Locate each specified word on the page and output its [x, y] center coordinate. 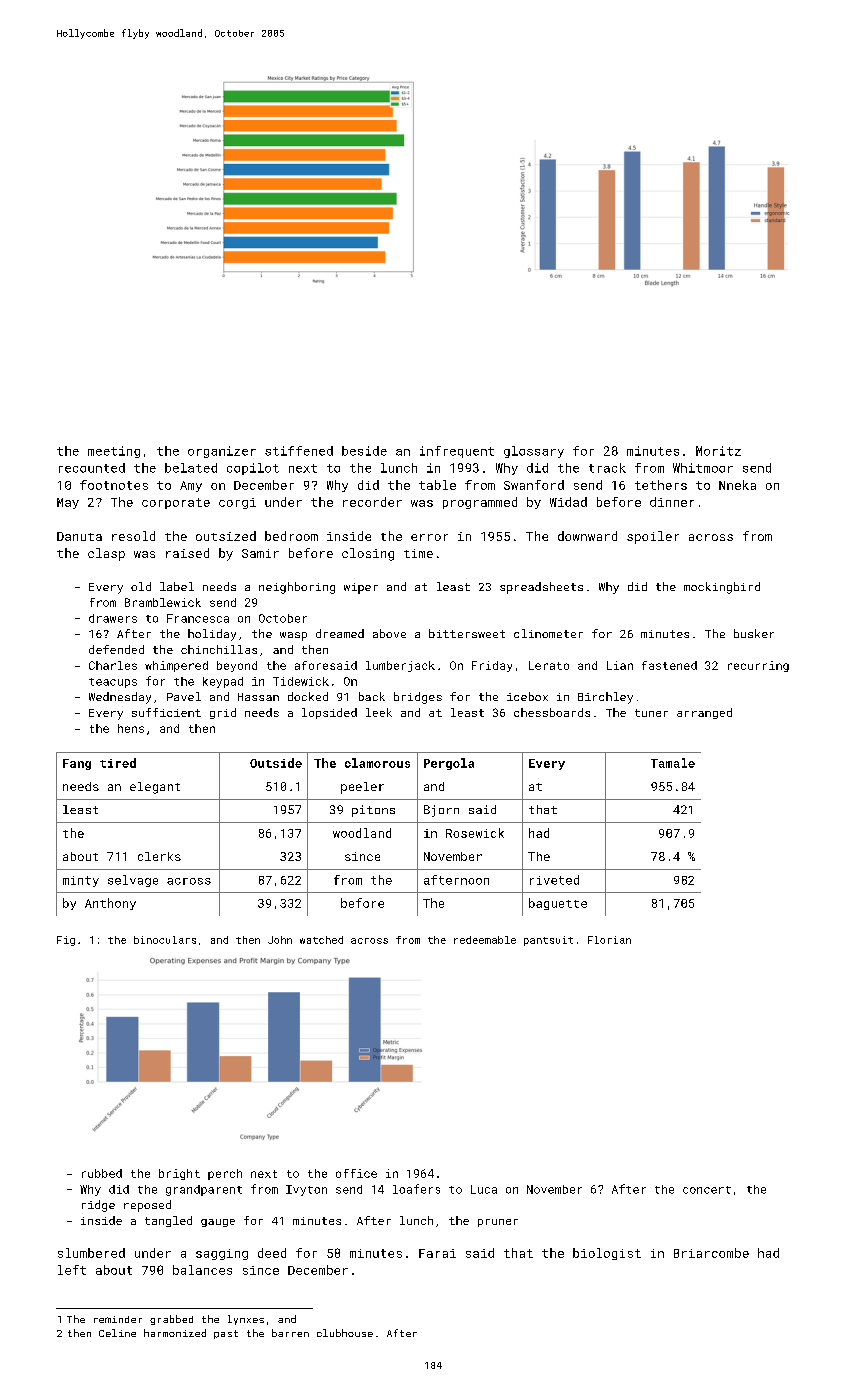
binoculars [165, 940]
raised [187, 553]
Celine [117, 1333]
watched [321, 940]
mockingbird [722, 588]
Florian [609, 940]
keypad [223, 682]
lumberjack [400, 666]
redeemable [485, 940]
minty [81, 881]
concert [707, 1190]
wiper [361, 588]
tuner [651, 713]
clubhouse [345, 1333]
